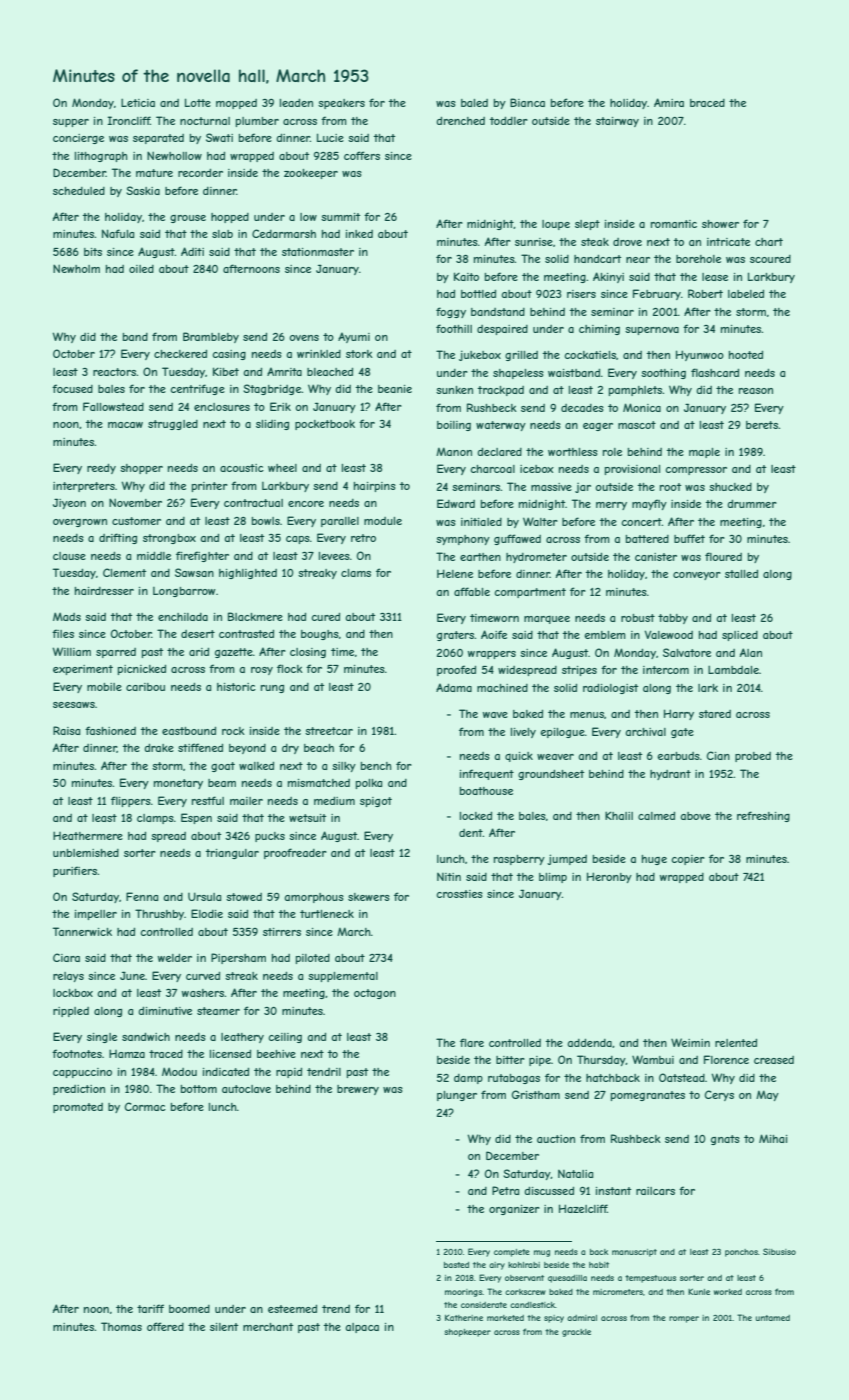 This screenshot has height=1400, width=849. What do you see at coordinates (619, 815) in the screenshot?
I see `Khalil` at bounding box center [619, 815].
